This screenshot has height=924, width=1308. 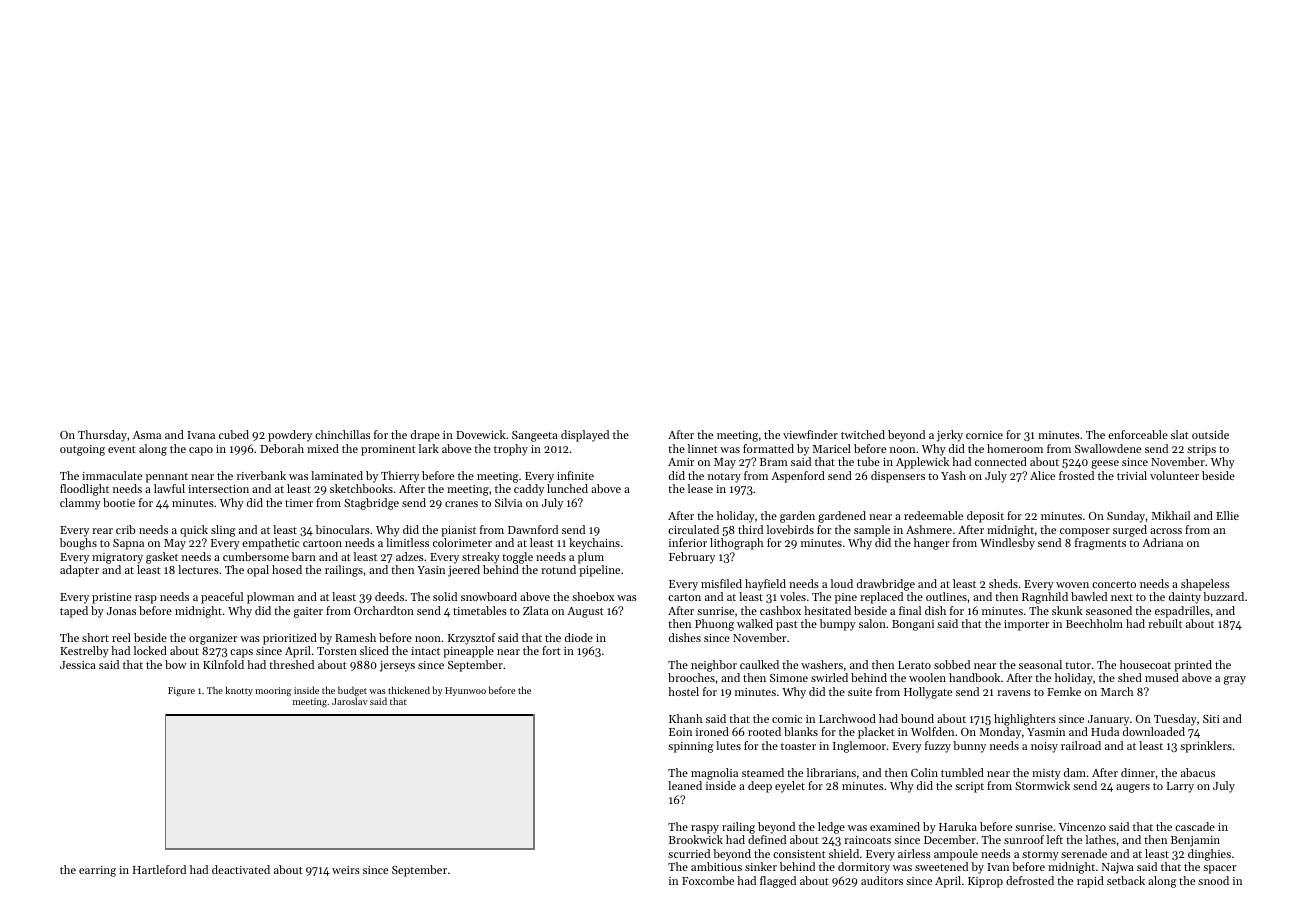 What do you see at coordinates (282, 448) in the screenshot?
I see `Deborah` at bounding box center [282, 448].
